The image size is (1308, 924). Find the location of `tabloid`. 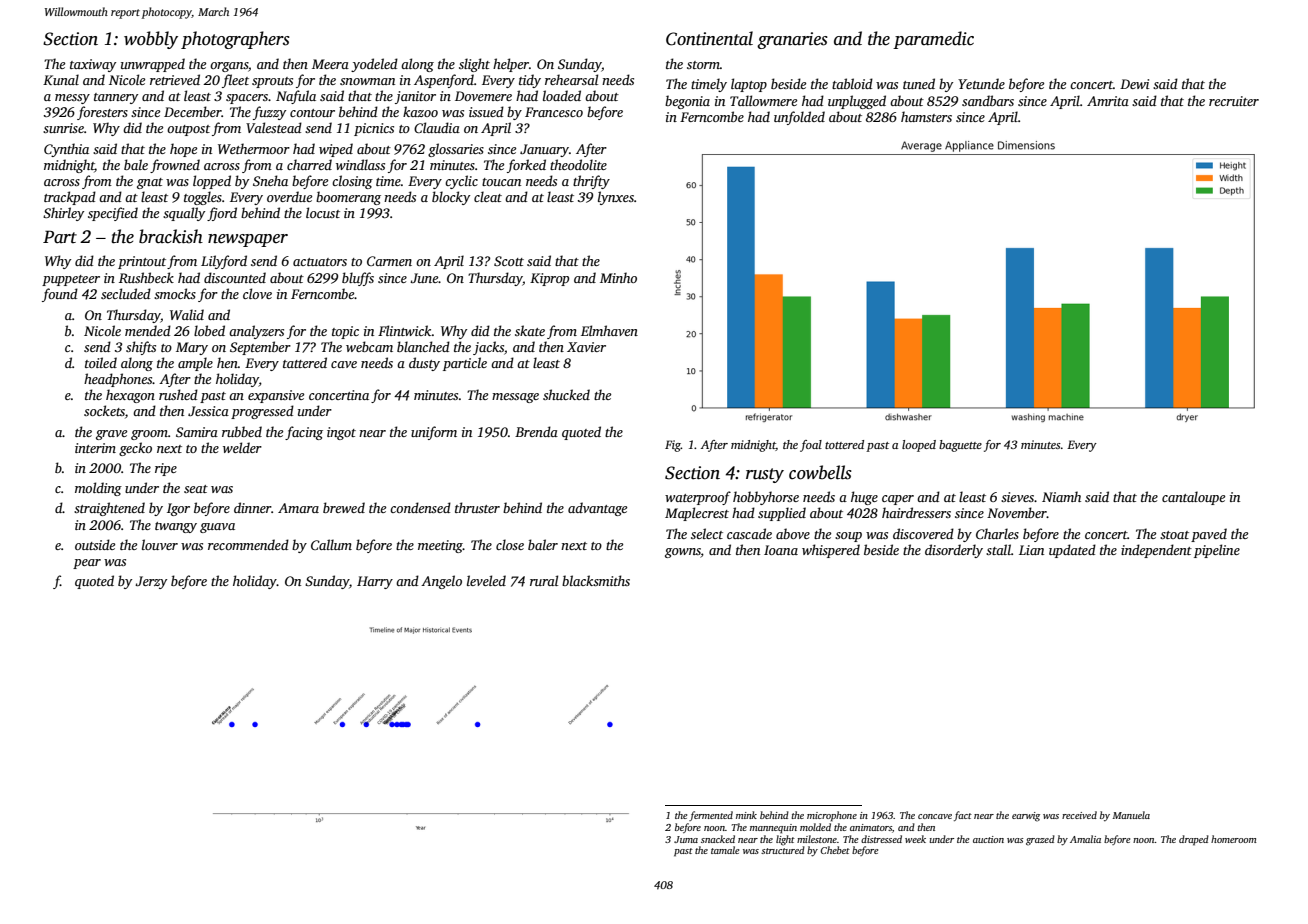

tabloid is located at coordinates (852, 83).
